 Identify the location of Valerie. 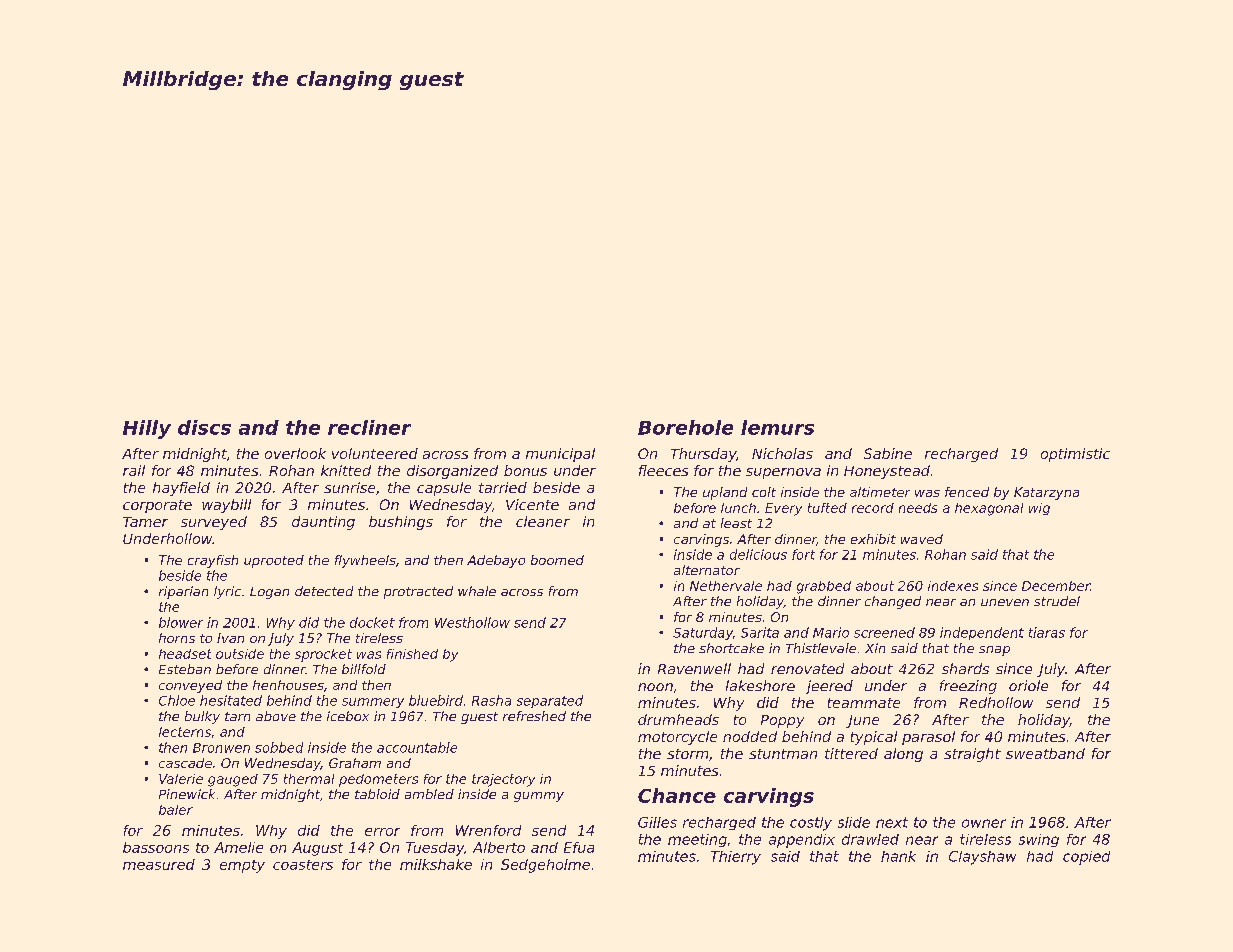
(181, 779).
